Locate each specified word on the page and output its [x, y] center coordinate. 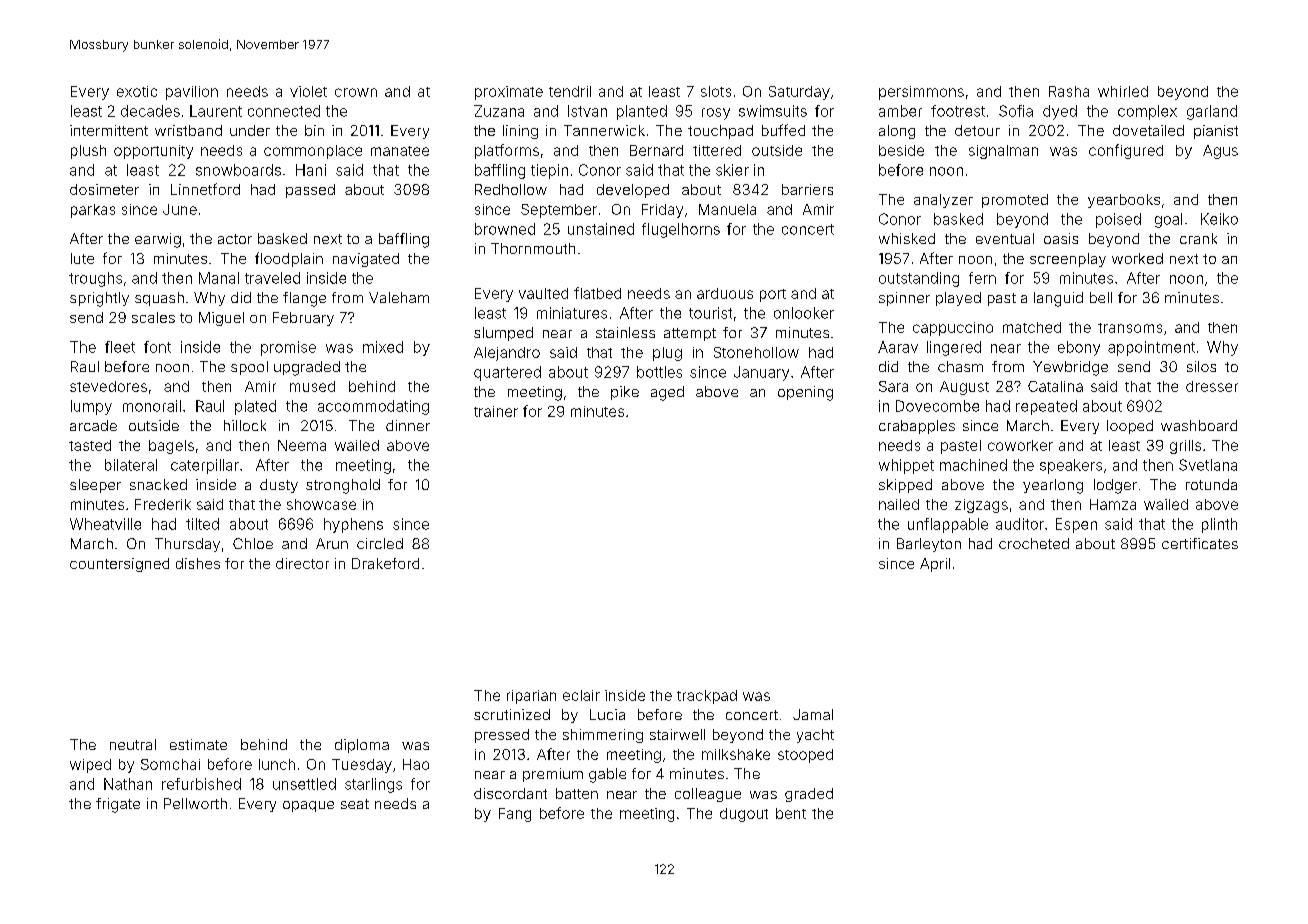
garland [1212, 112]
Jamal [813, 714]
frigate [118, 805]
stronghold [343, 486]
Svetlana [1208, 465]
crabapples [917, 427]
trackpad [707, 697]
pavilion [192, 93]
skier [732, 170]
